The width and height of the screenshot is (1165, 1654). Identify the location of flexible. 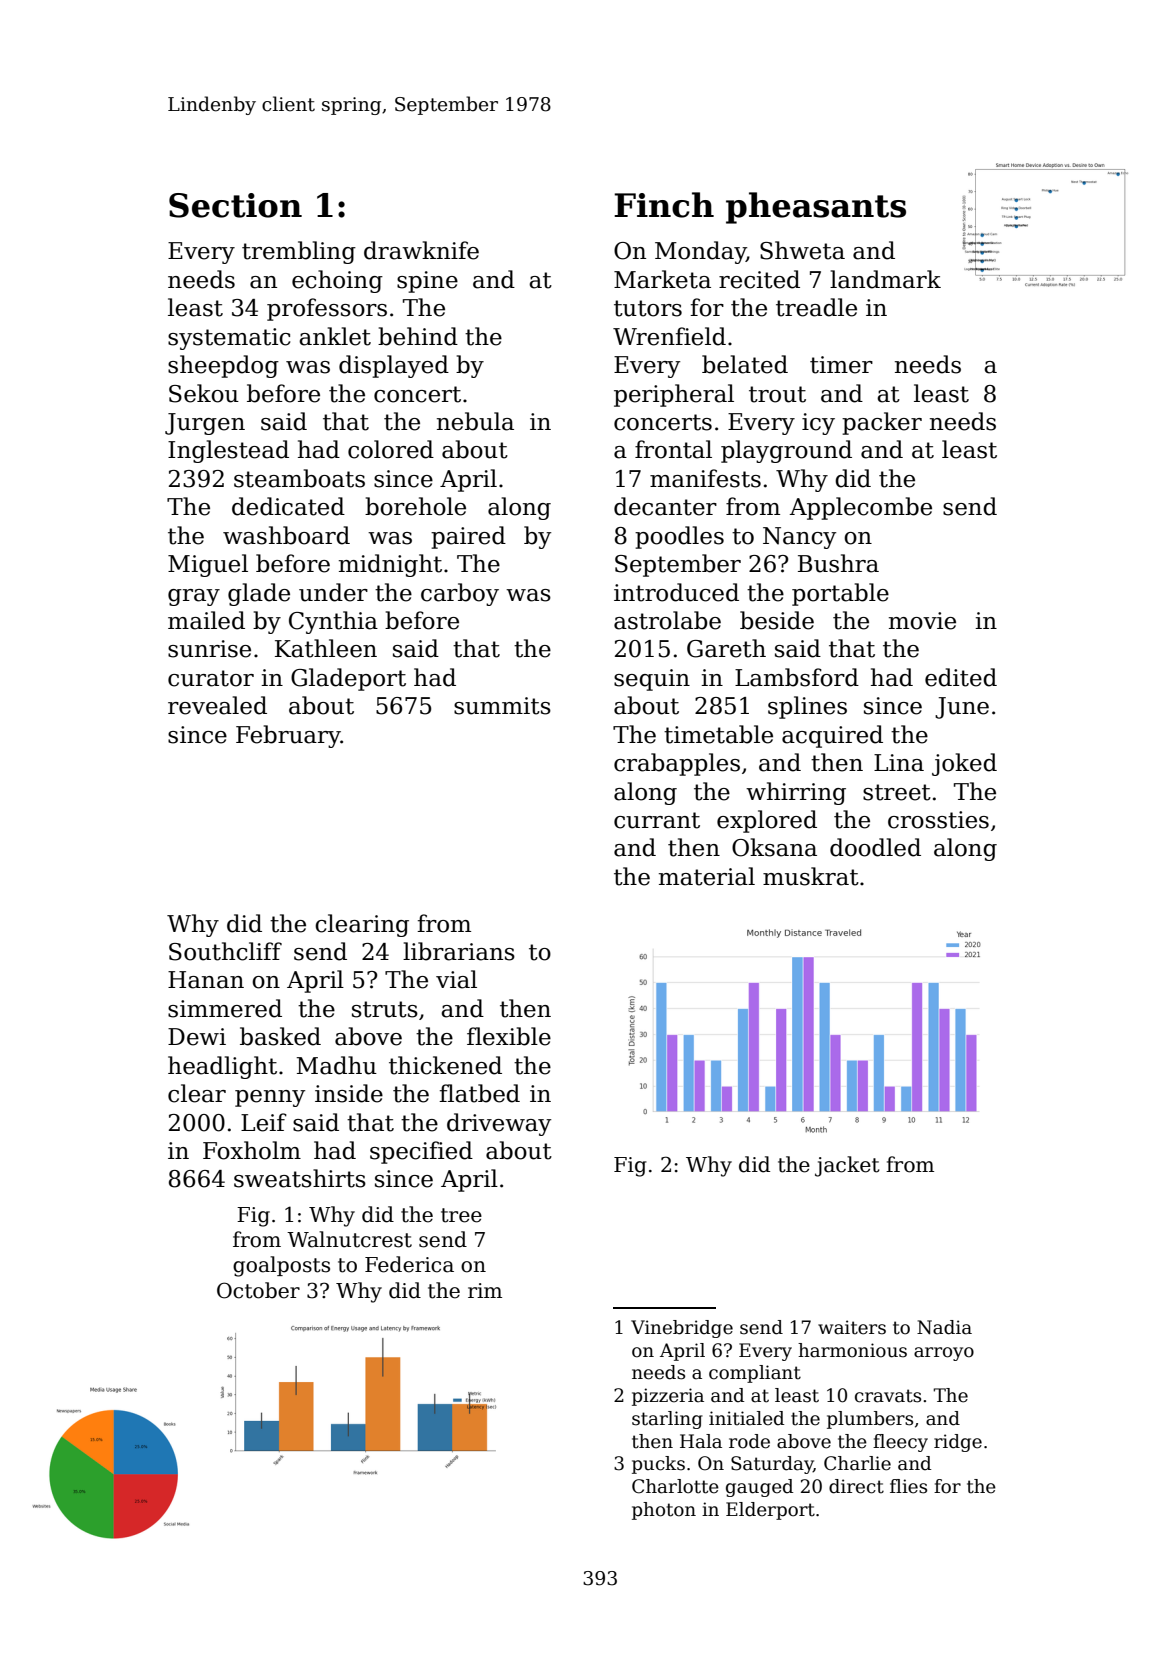
(509, 1036).
